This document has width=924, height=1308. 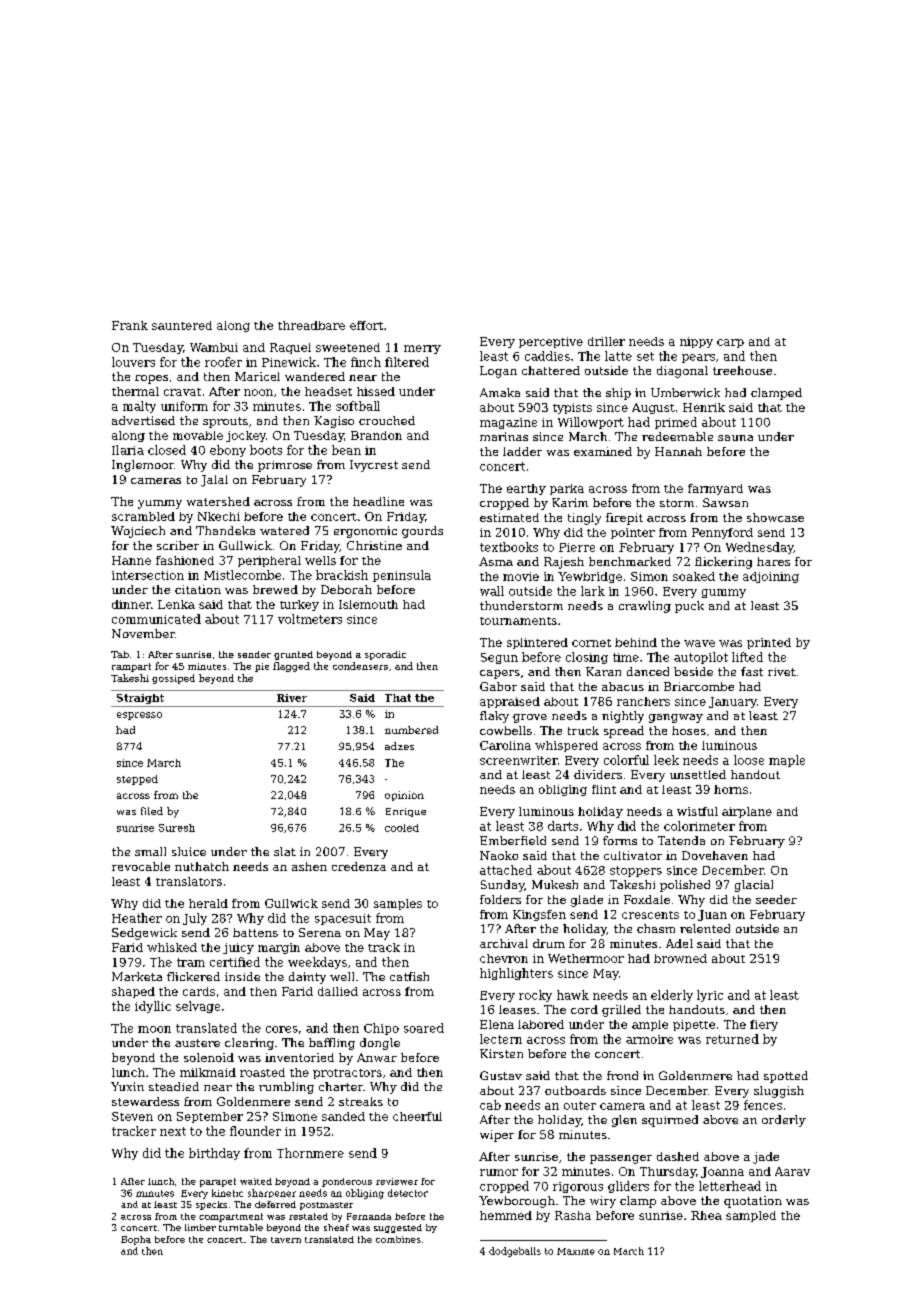 I want to click on sporadic, so click(x=385, y=655).
